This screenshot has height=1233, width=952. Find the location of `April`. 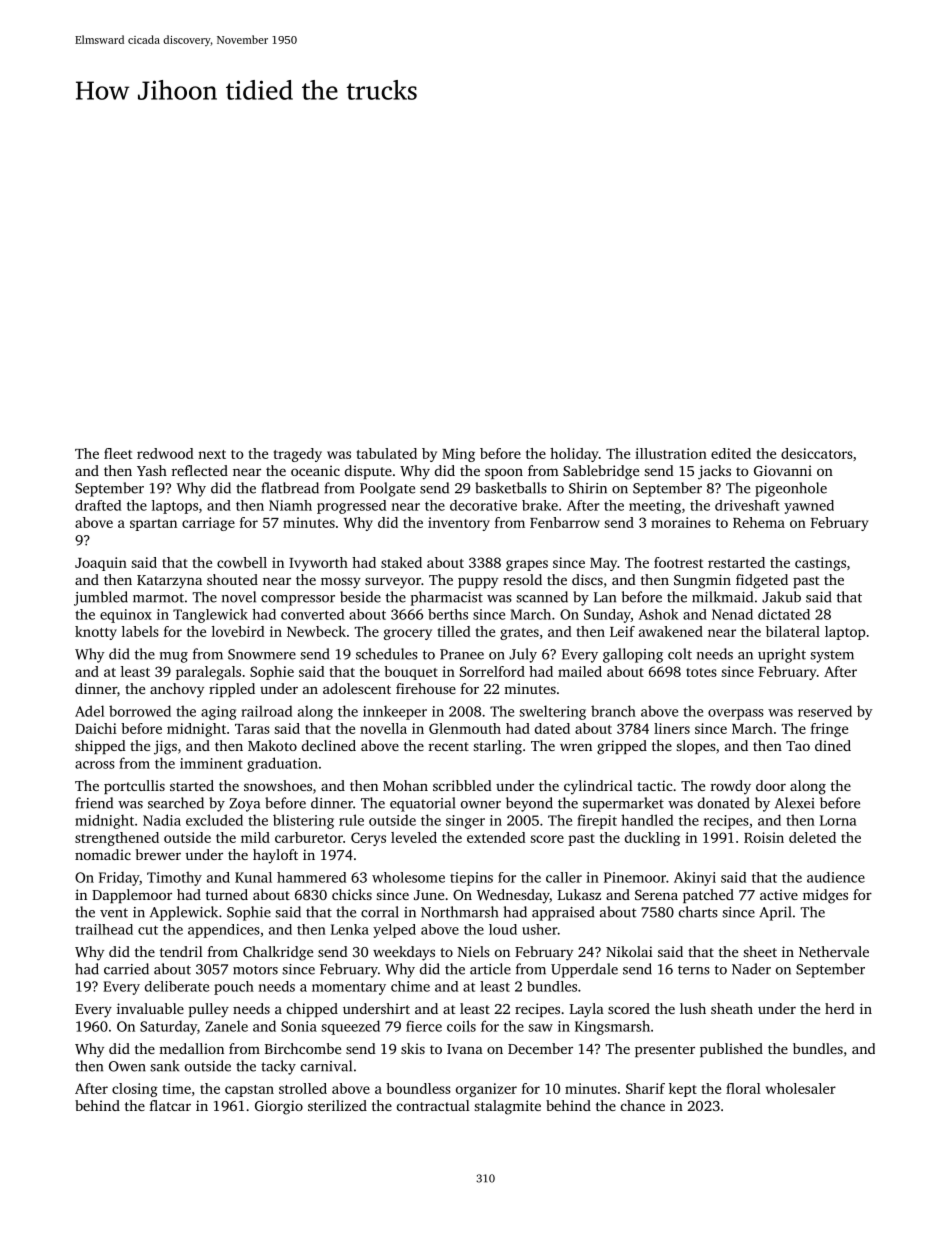

April is located at coordinates (775, 913).
